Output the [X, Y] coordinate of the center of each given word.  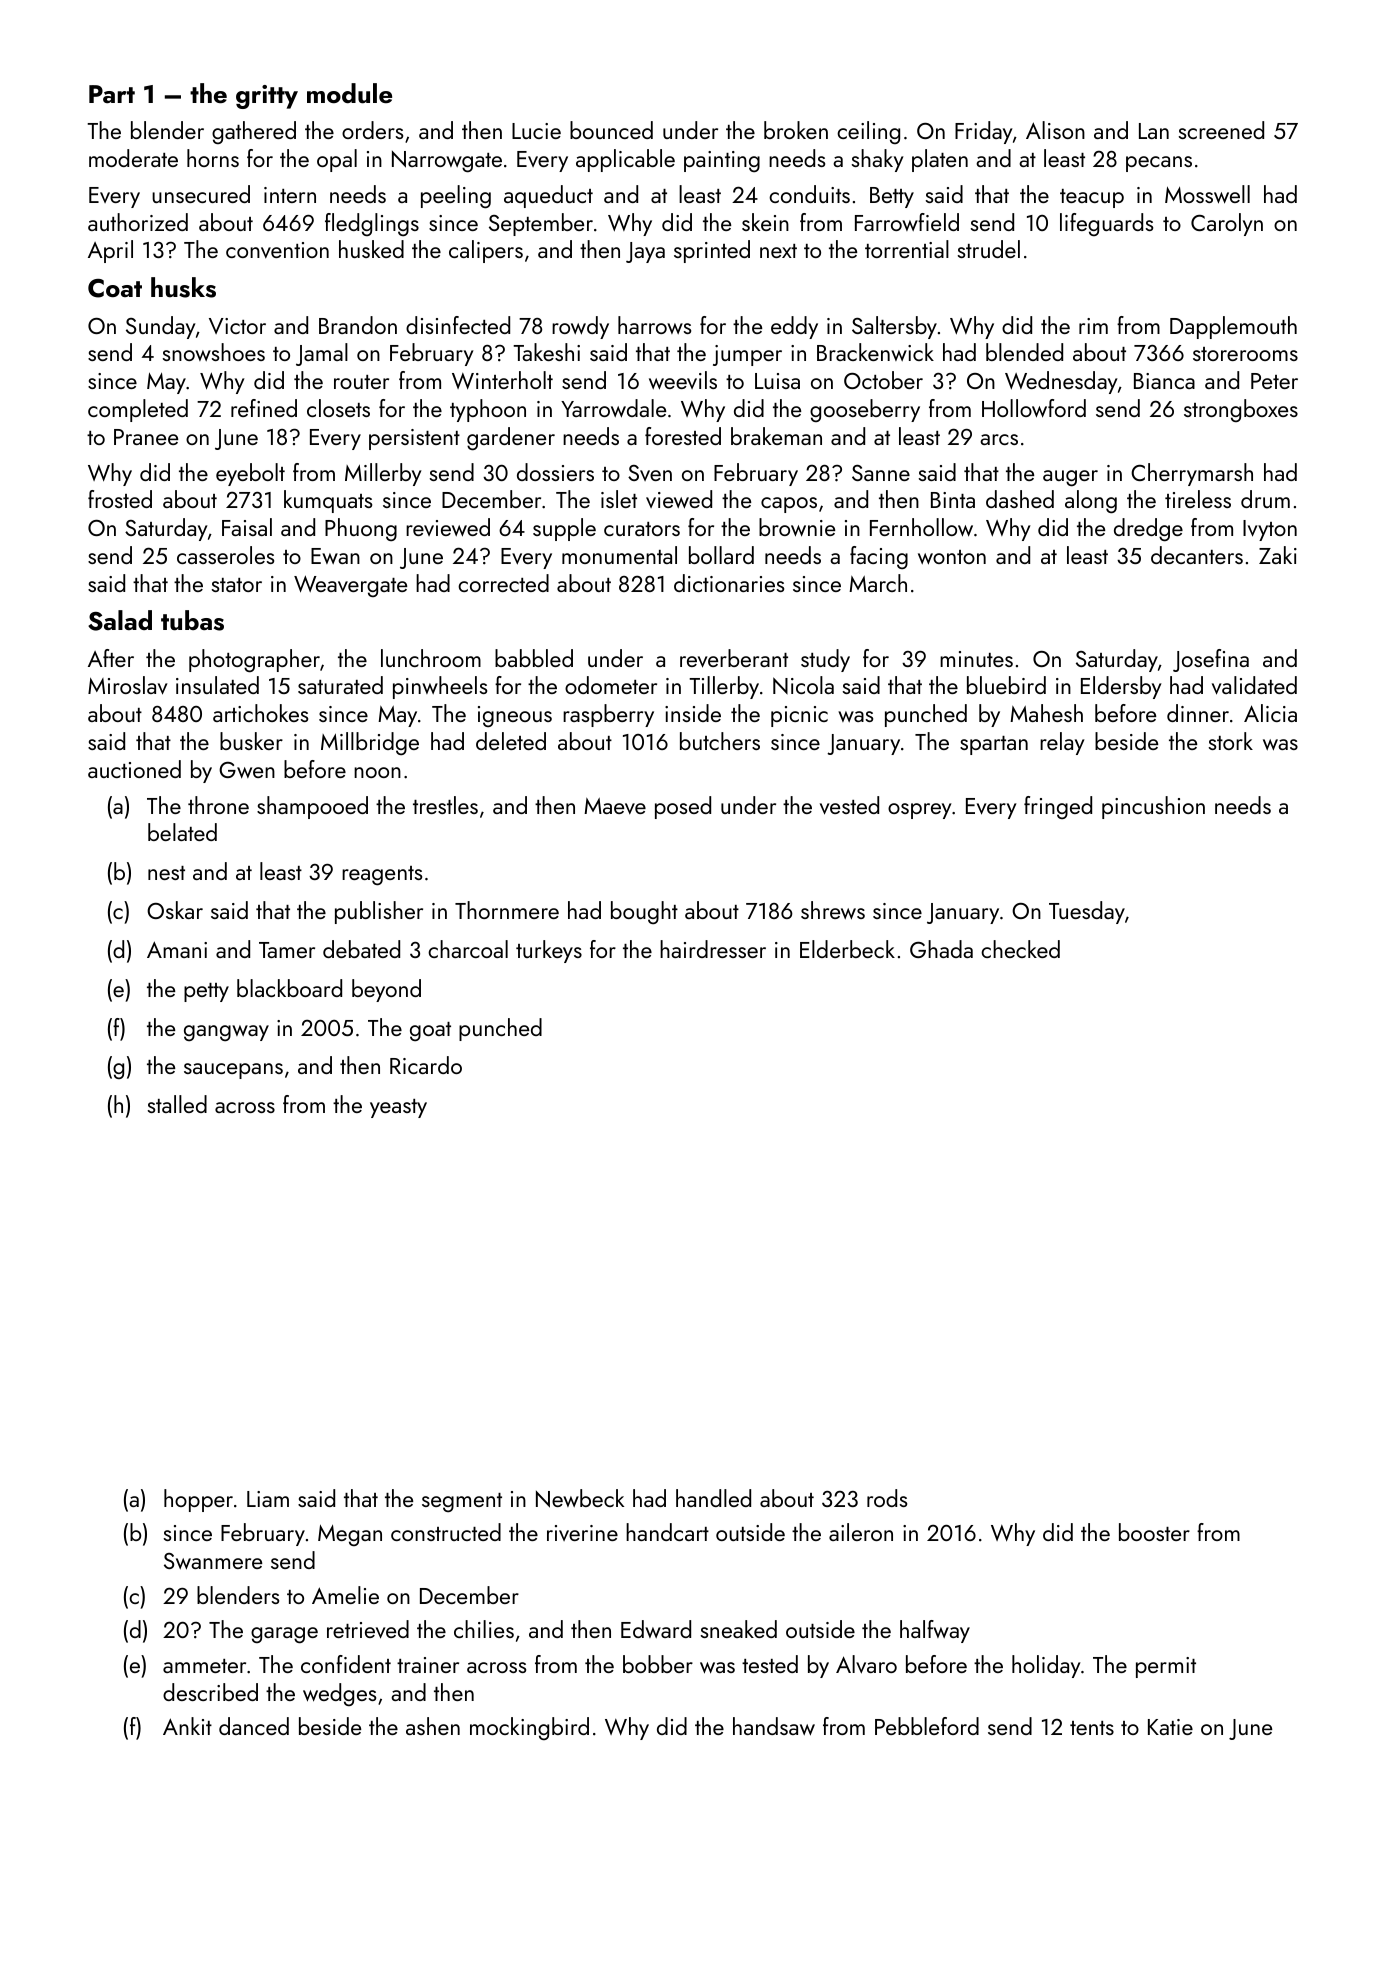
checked [1020, 949]
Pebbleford [927, 1726]
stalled [177, 1104]
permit [1166, 1667]
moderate [133, 158]
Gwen [247, 770]
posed [683, 807]
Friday [984, 132]
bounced [611, 130]
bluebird [1006, 685]
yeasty [398, 1108]
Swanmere [213, 1561]
